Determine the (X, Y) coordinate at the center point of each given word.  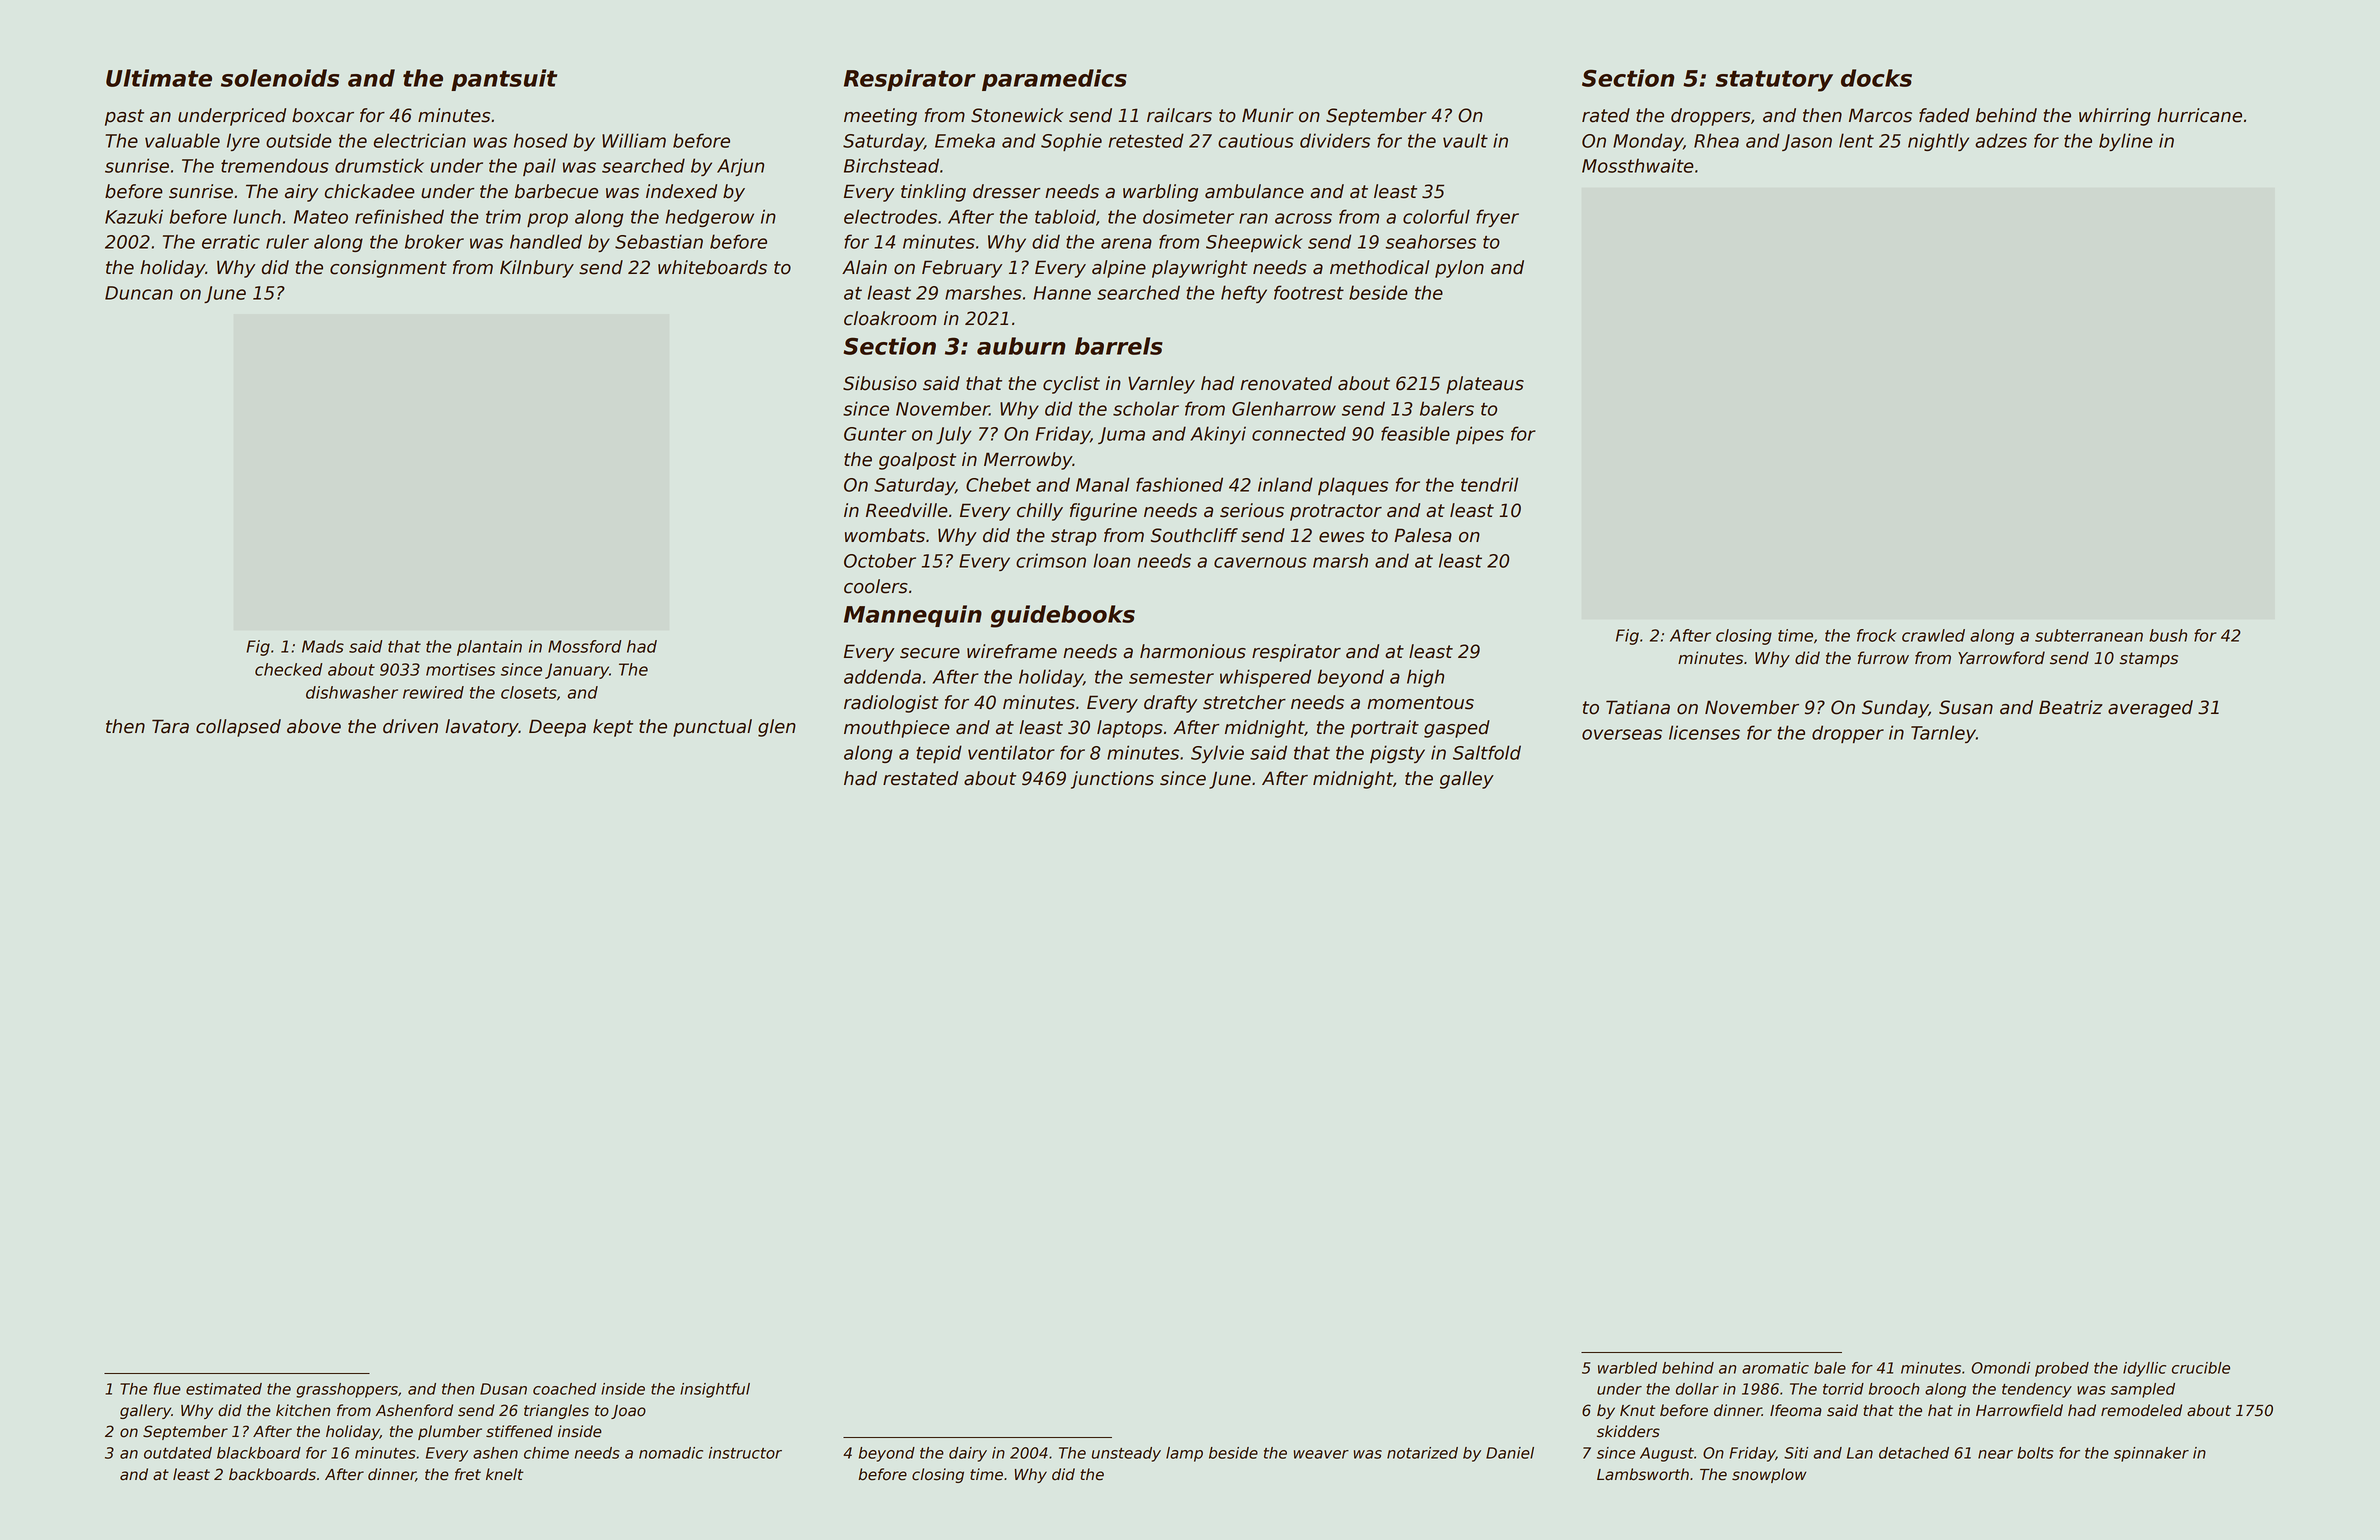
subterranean (2089, 635)
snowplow (1769, 1475)
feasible (1415, 433)
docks (1876, 78)
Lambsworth (1643, 1474)
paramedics (1054, 80)
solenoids (280, 78)
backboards (272, 1474)
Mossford (584, 646)
